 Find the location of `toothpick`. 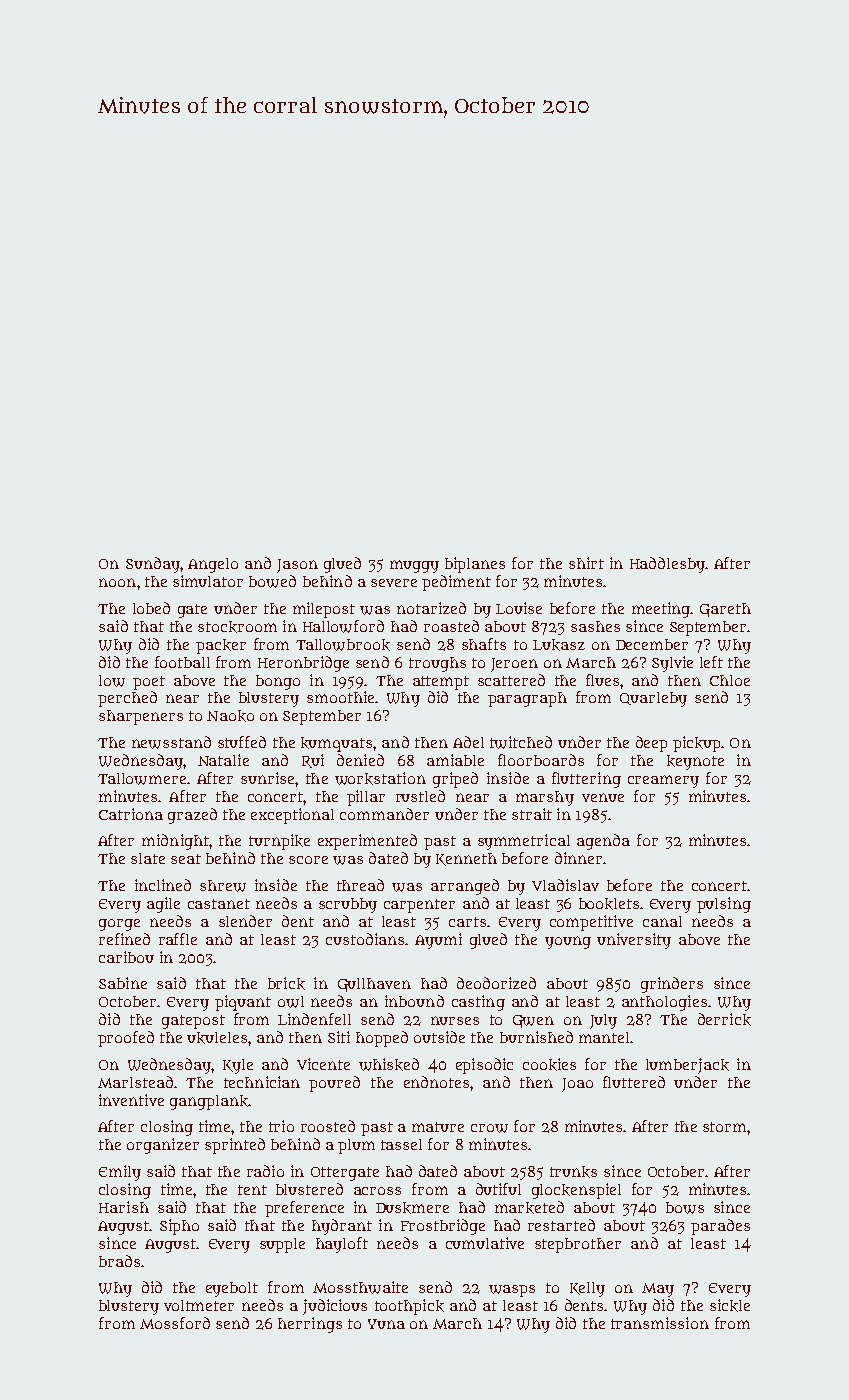

toothpick is located at coordinates (409, 1307).
